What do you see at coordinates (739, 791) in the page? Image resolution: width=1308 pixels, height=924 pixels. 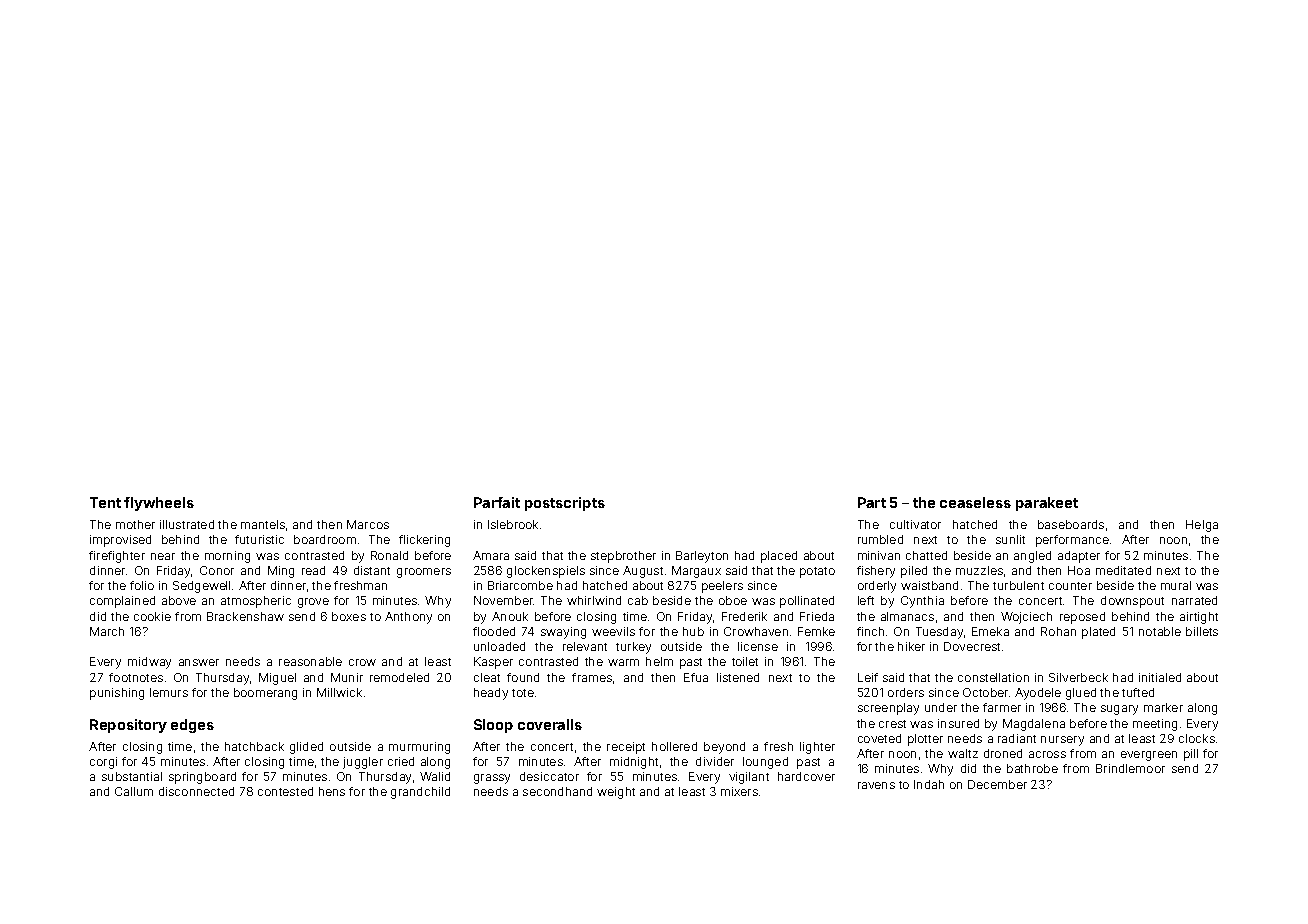 I see `mixers` at bounding box center [739, 791].
